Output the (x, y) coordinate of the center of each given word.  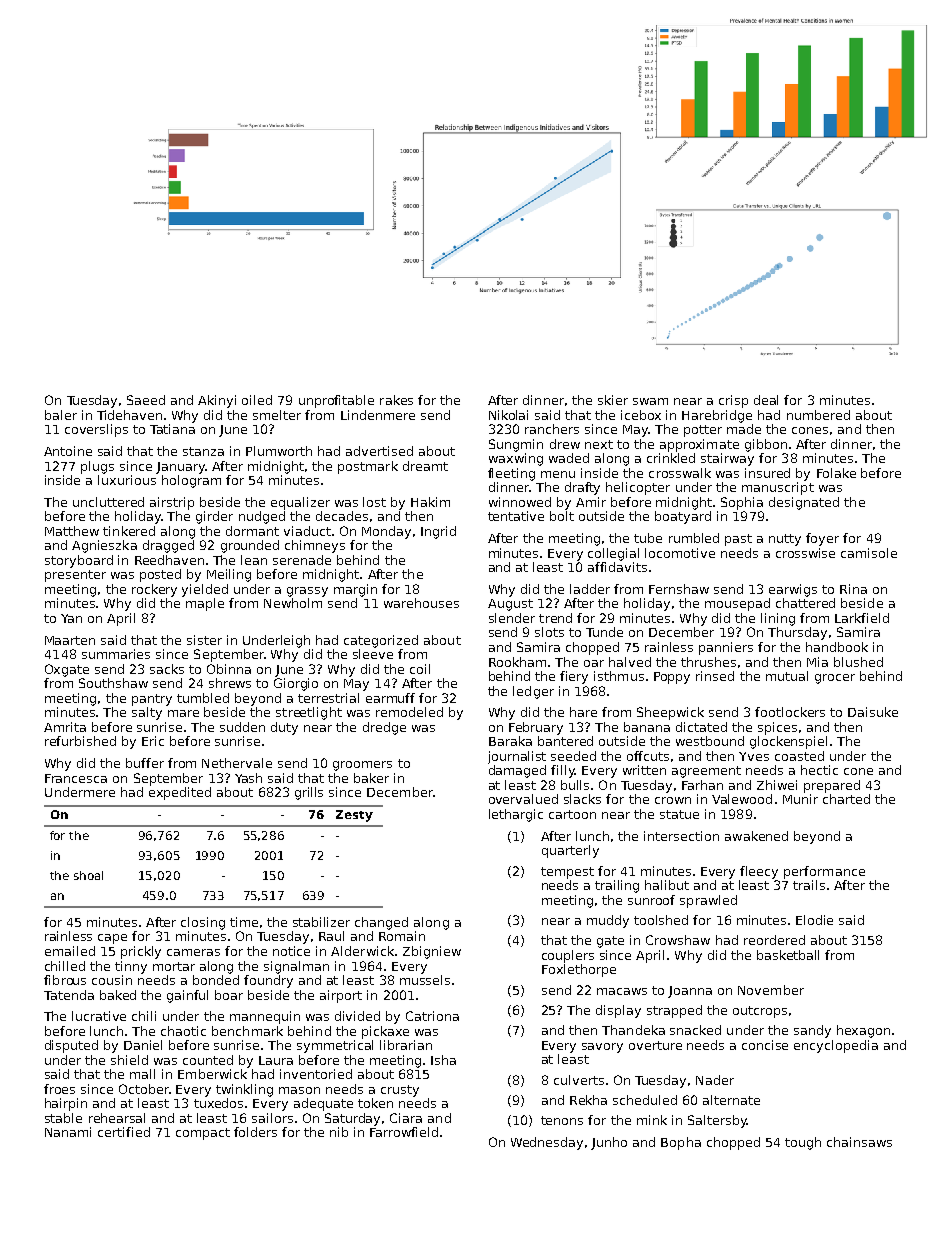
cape (112, 939)
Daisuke (873, 712)
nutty (785, 540)
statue (679, 814)
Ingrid (438, 532)
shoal (88, 875)
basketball (788, 955)
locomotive (680, 553)
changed (381, 923)
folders (255, 1132)
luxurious (127, 480)
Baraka (510, 741)
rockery (154, 590)
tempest (567, 873)
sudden (242, 727)
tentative (516, 516)
